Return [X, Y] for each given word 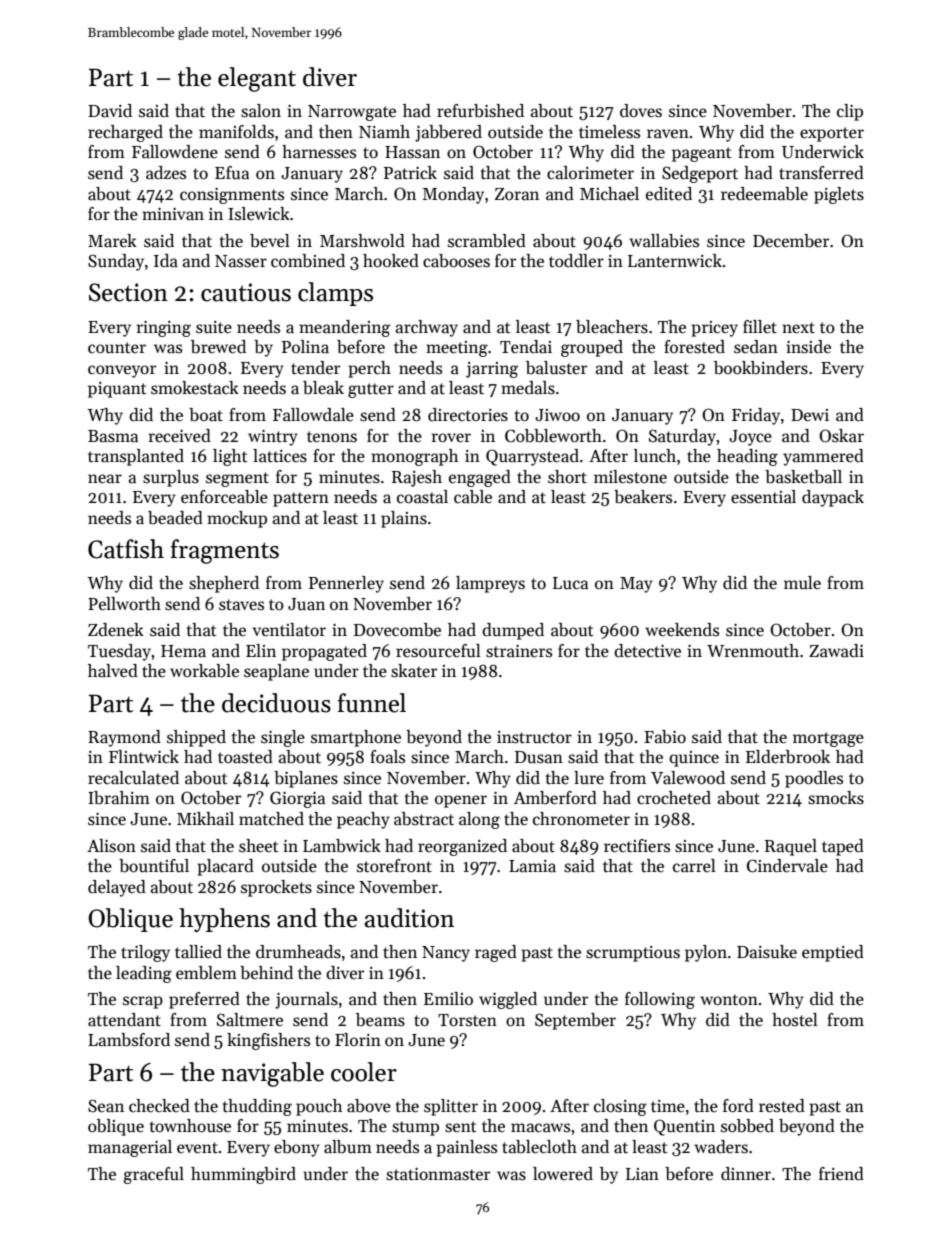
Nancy [446, 954]
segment [237, 479]
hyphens [224, 920]
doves [641, 111]
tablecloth [539, 1147]
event [197, 1148]
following [660, 1000]
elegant [257, 79]
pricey [714, 329]
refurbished [480, 111]
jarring [492, 370]
